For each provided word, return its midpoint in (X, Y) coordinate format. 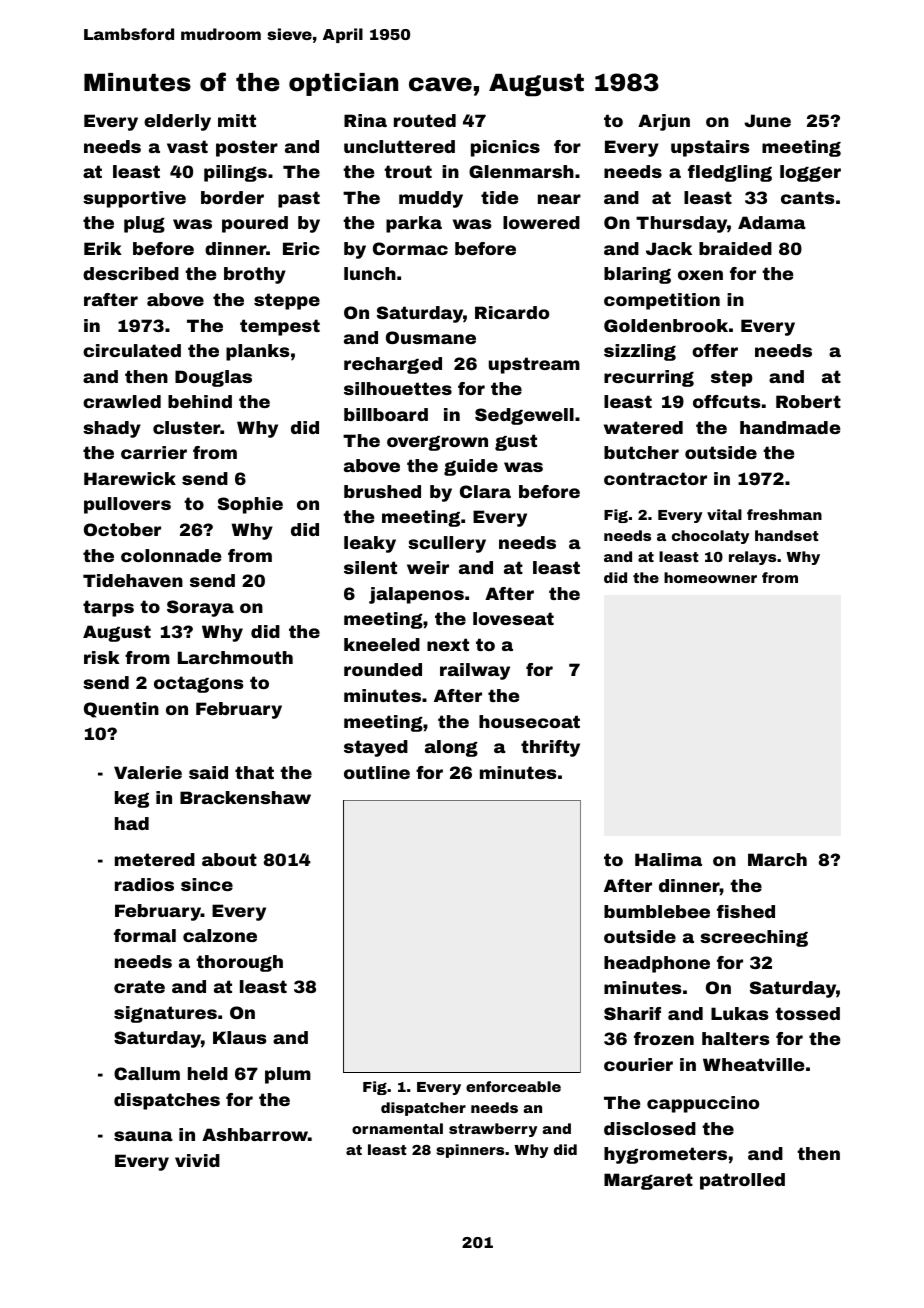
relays (752, 558)
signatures (165, 1014)
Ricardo (512, 312)
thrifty (550, 748)
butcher (641, 452)
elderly (177, 122)
